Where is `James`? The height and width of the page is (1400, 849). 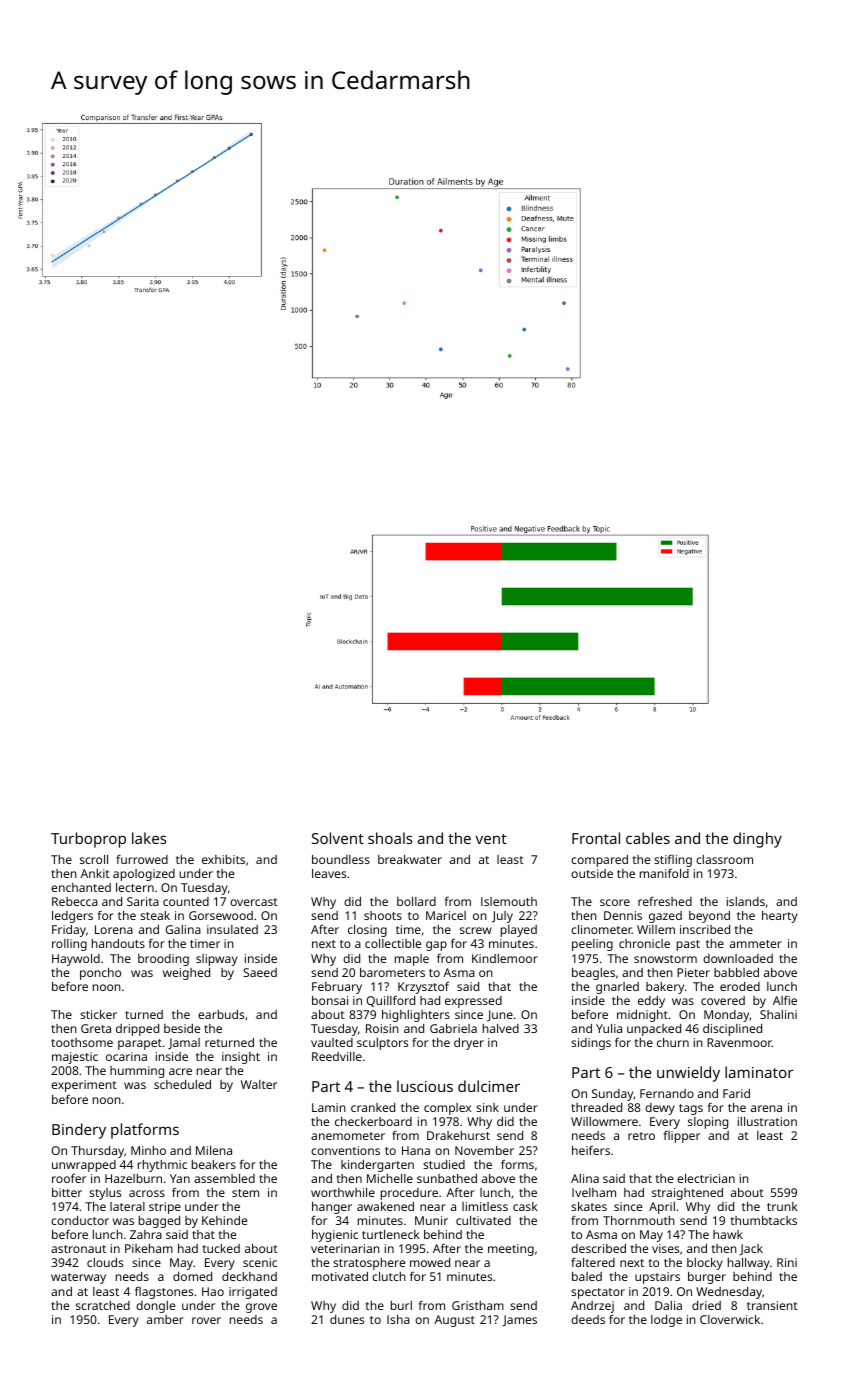
James is located at coordinates (519, 1321).
